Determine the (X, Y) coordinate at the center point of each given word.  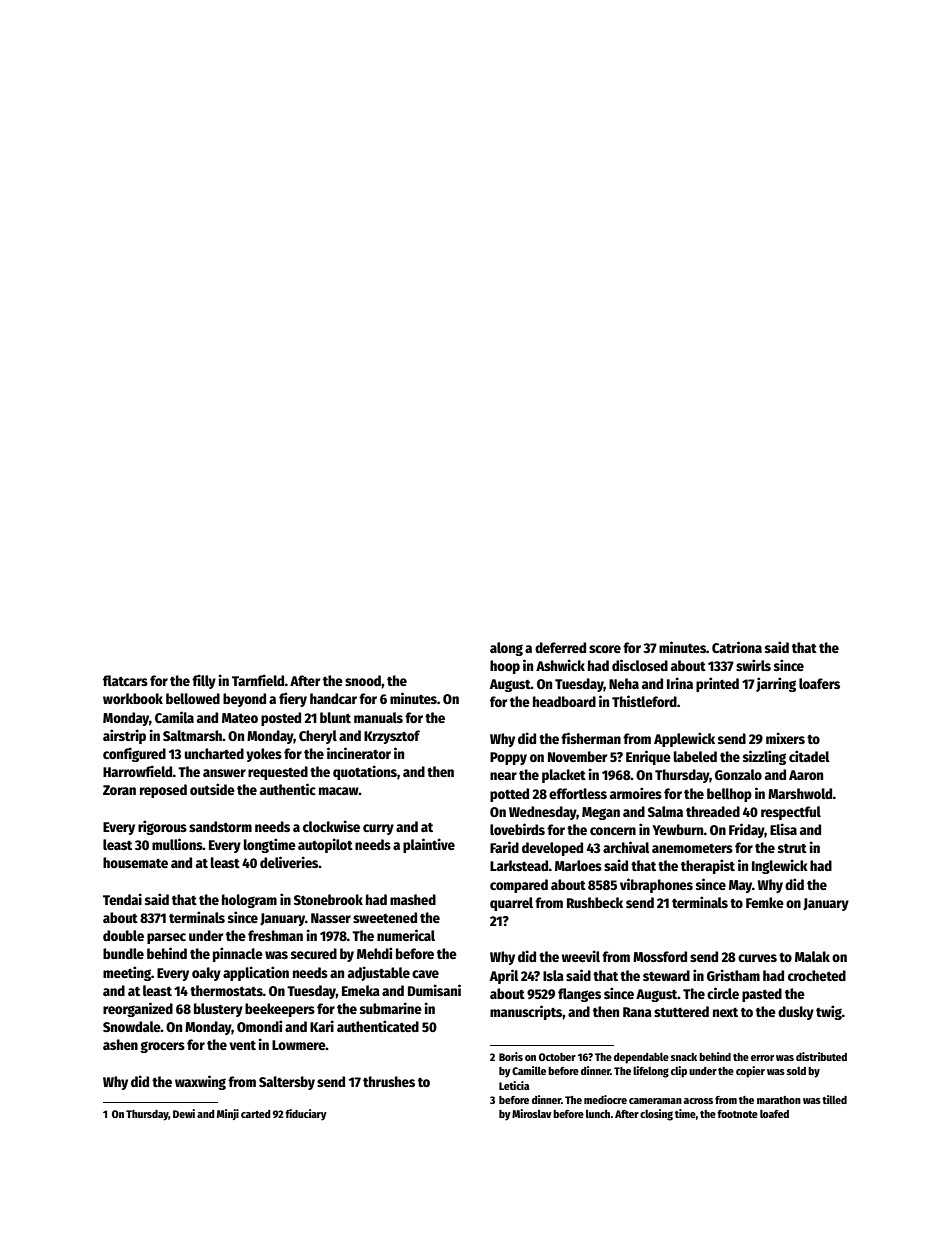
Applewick (684, 739)
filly (204, 681)
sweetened (385, 917)
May (740, 886)
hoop (505, 667)
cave (425, 974)
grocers (162, 1047)
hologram (249, 901)
